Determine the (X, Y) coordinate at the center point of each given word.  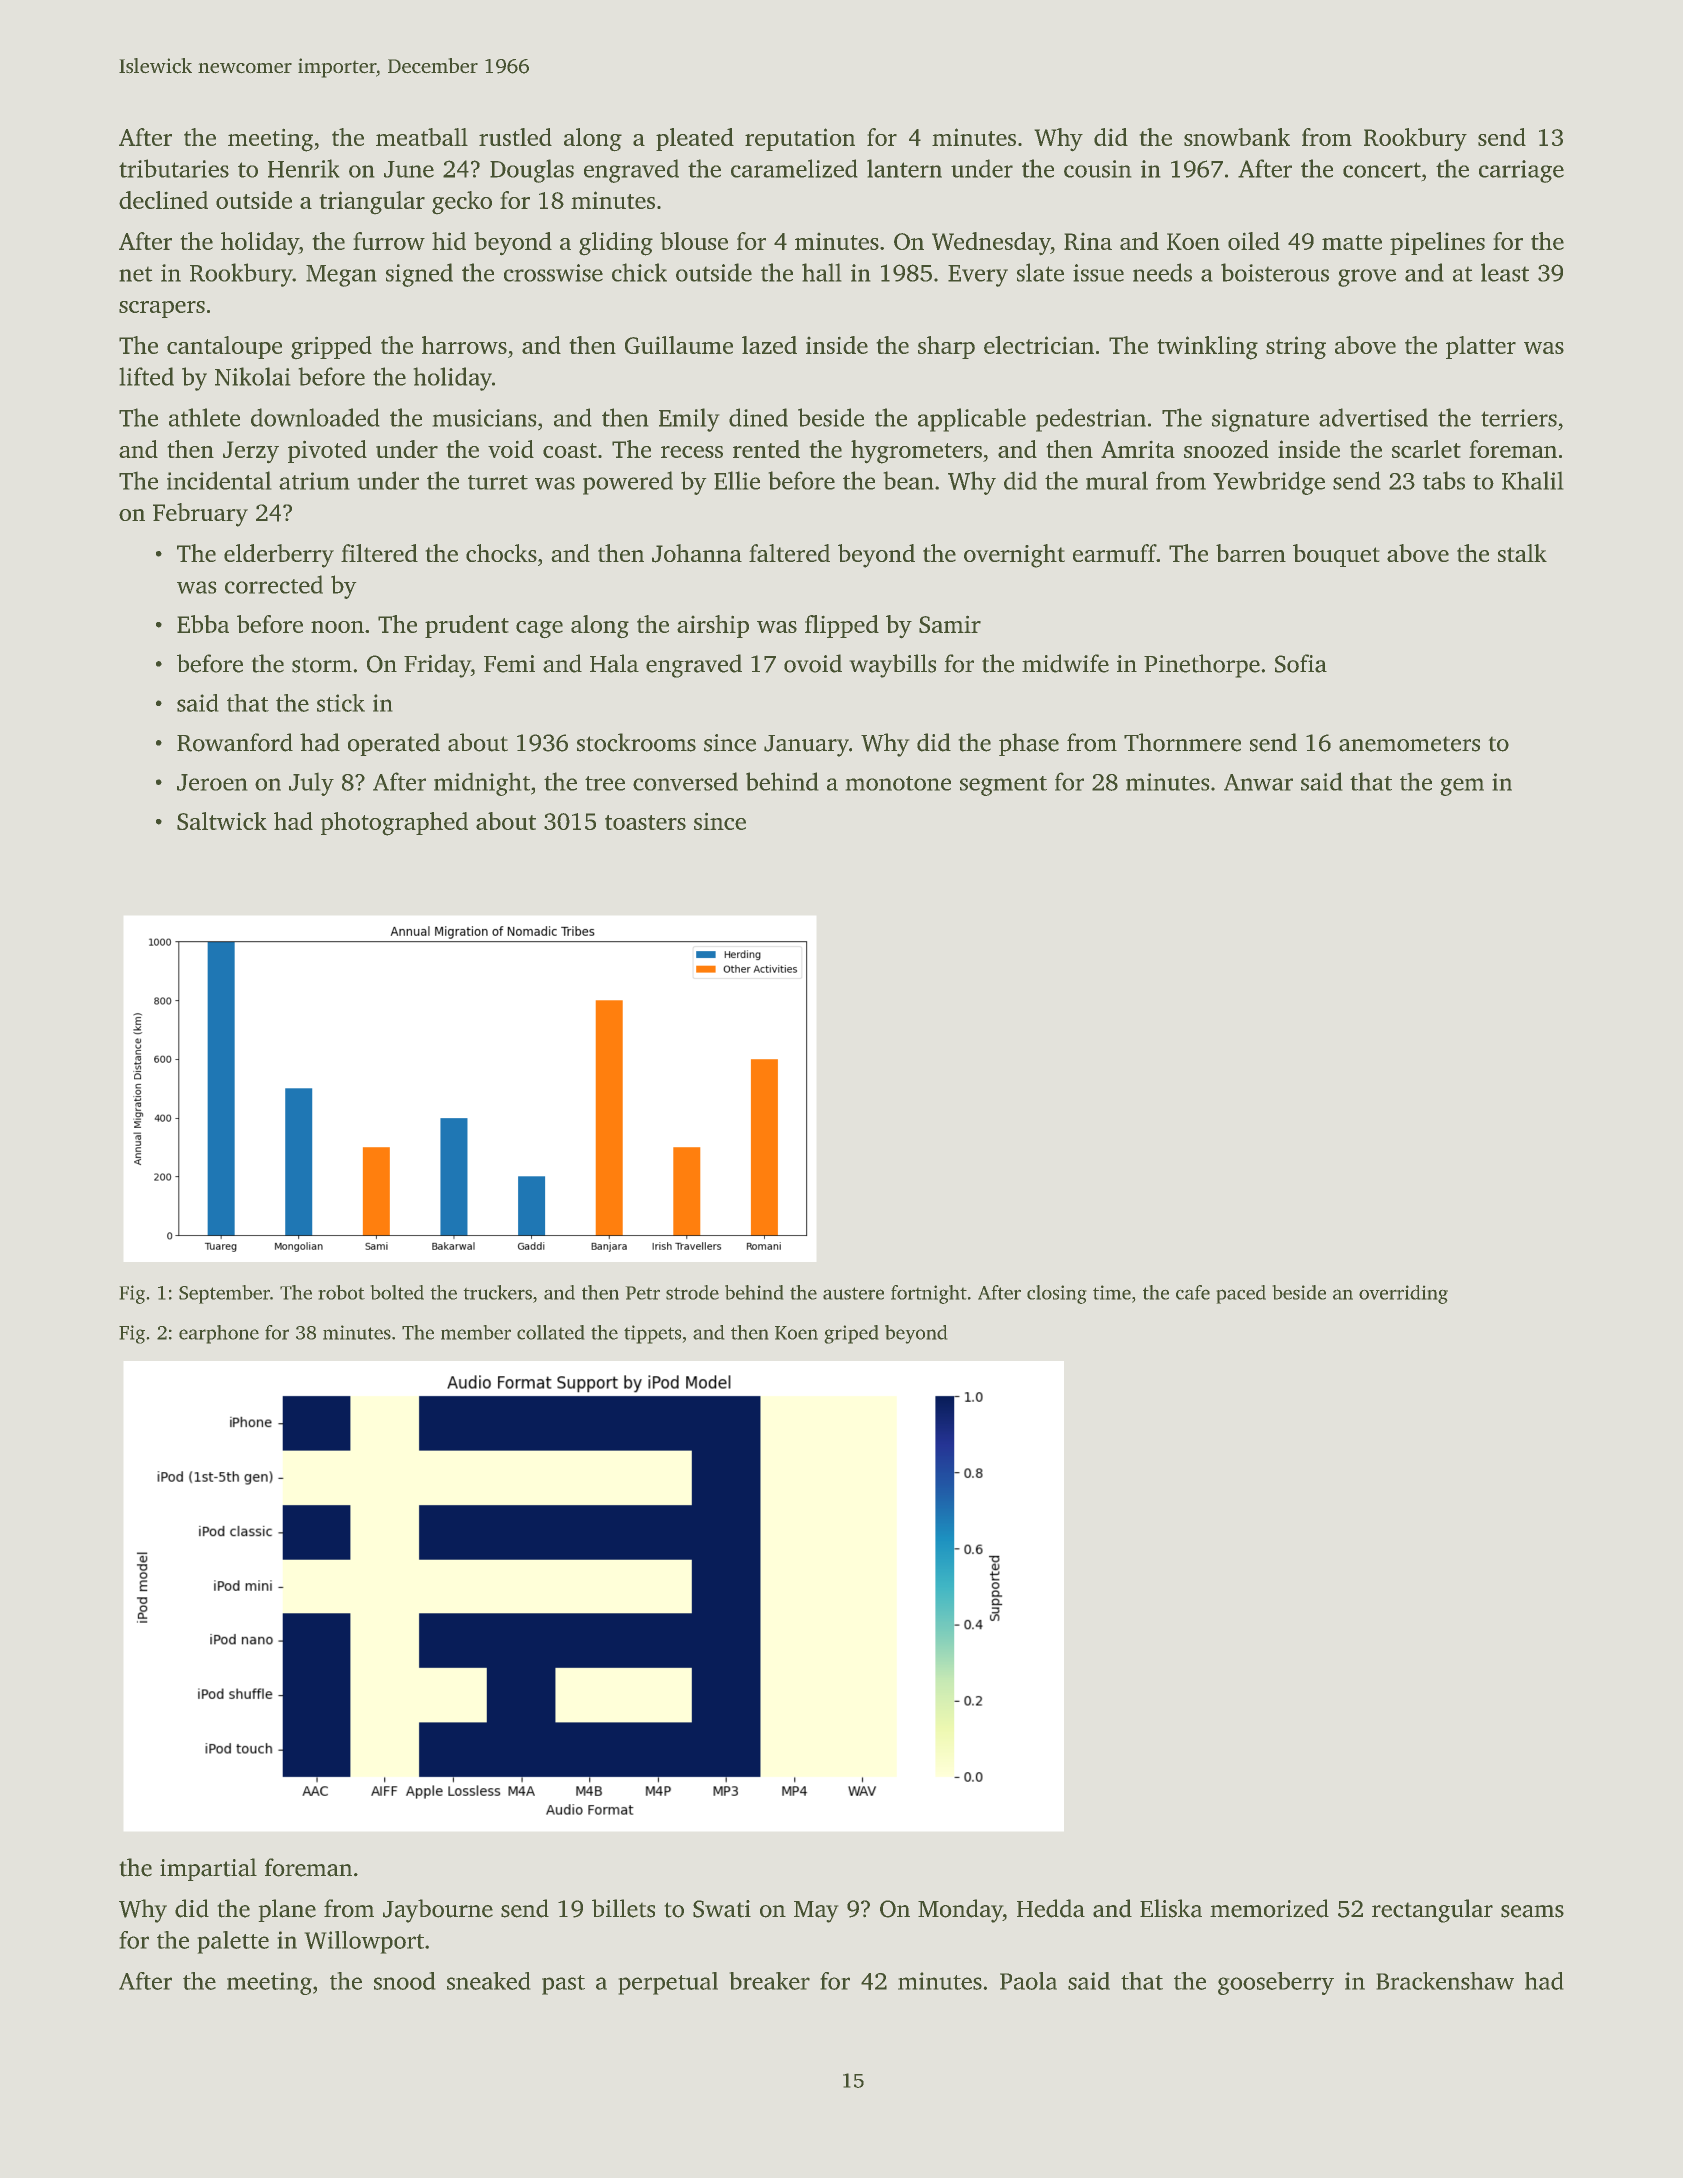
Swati (722, 1909)
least (1505, 272)
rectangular (1432, 1911)
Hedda (1051, 1908)
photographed (394, 824)
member (476, 1332)
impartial (208, 1869)
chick (639, 272)
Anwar (1258, 782)
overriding (1403, 1294)
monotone (898, 783)
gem (1462, 787)
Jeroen (212, 782)
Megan (341, 276)
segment (1003, 786)
